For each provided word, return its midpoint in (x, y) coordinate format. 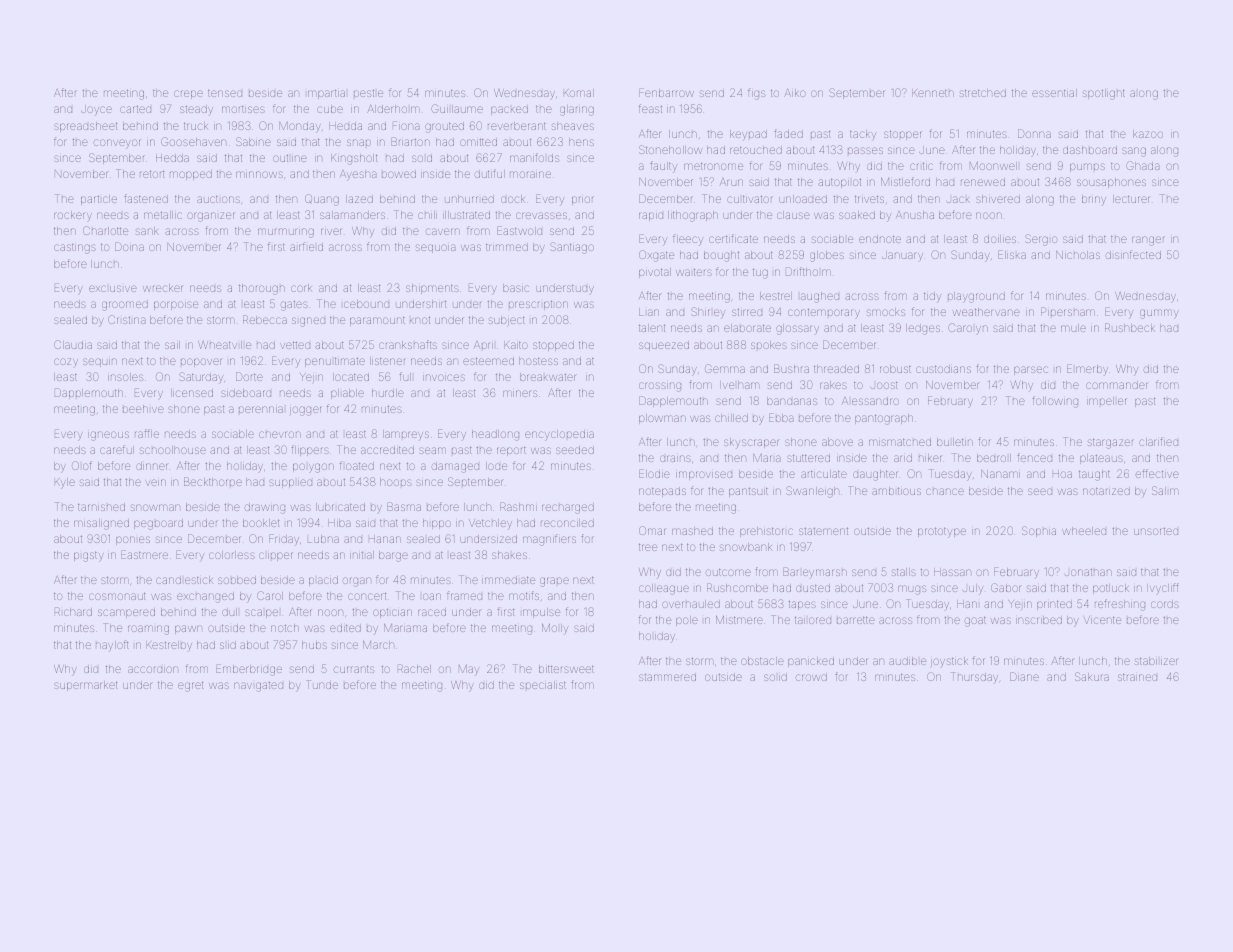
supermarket (86, 686)
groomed (125, 305)
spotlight (1104, 94)
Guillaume (457, 108)
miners (520, 393)
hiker (930, 458)
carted (135, 109)
